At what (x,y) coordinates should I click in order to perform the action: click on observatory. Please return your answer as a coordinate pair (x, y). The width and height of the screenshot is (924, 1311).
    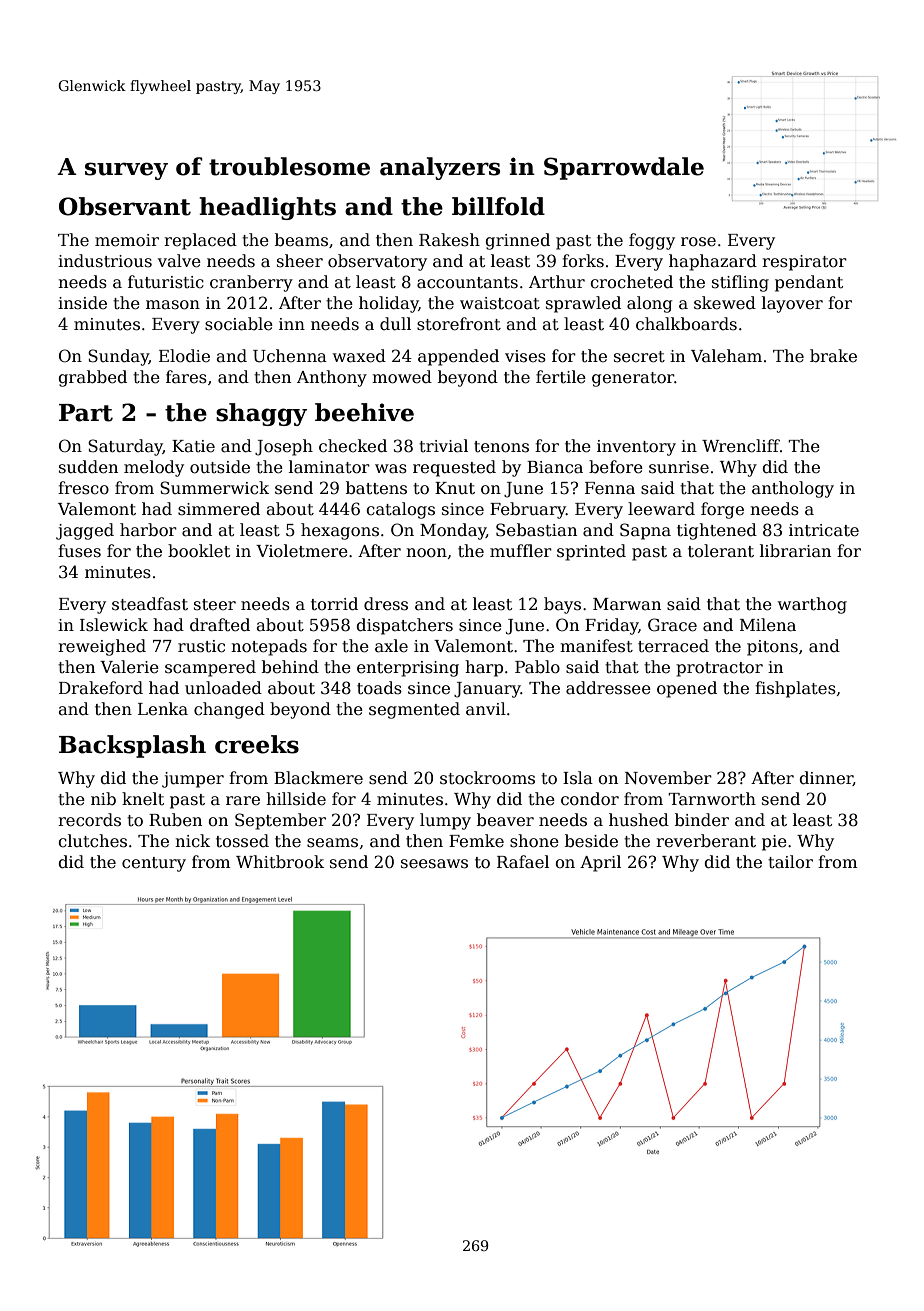
    Looking at the image, I should click on (377, 262).
